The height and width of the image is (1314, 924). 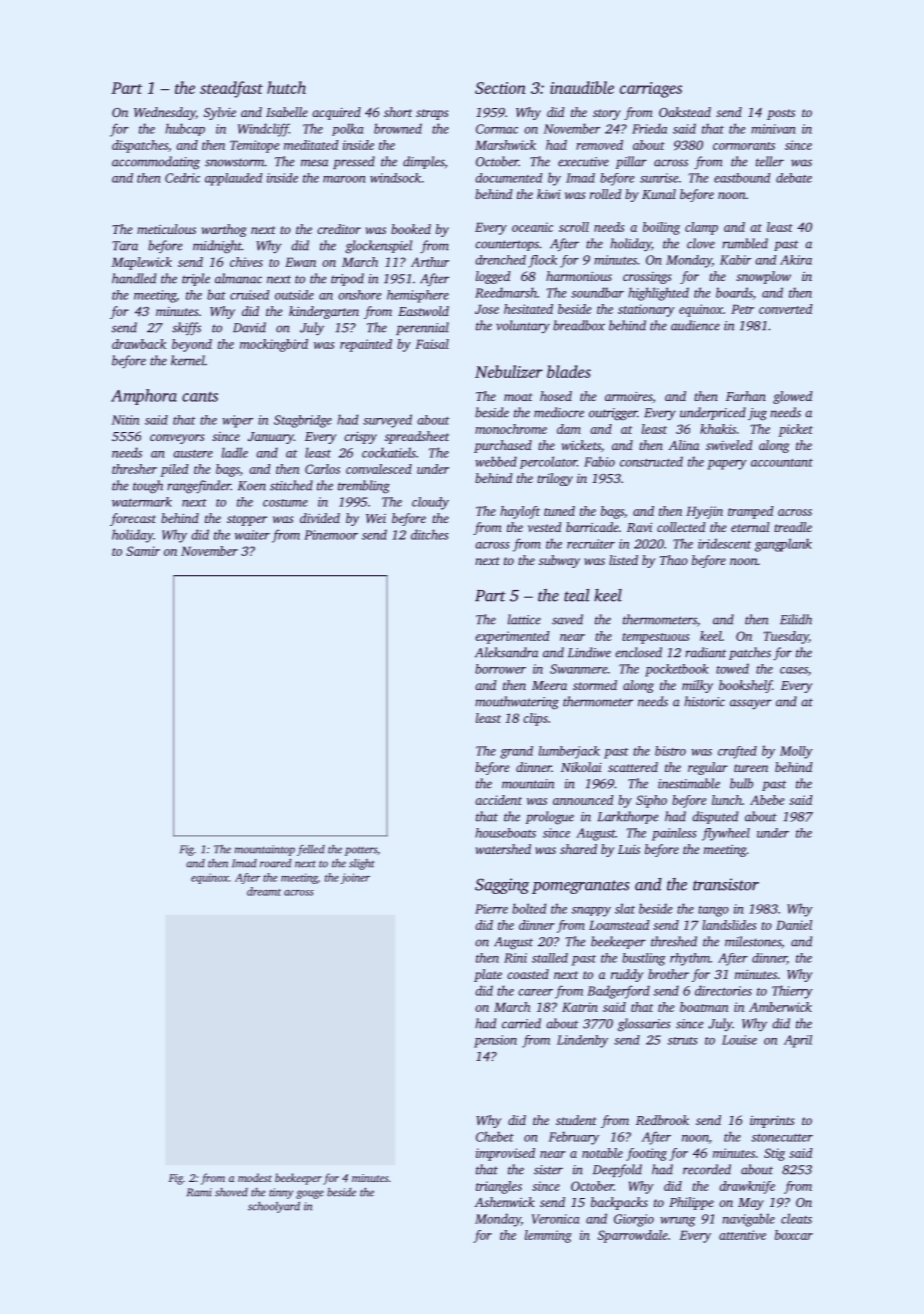 I want to click on hutch, so click(x=286, y=87).
